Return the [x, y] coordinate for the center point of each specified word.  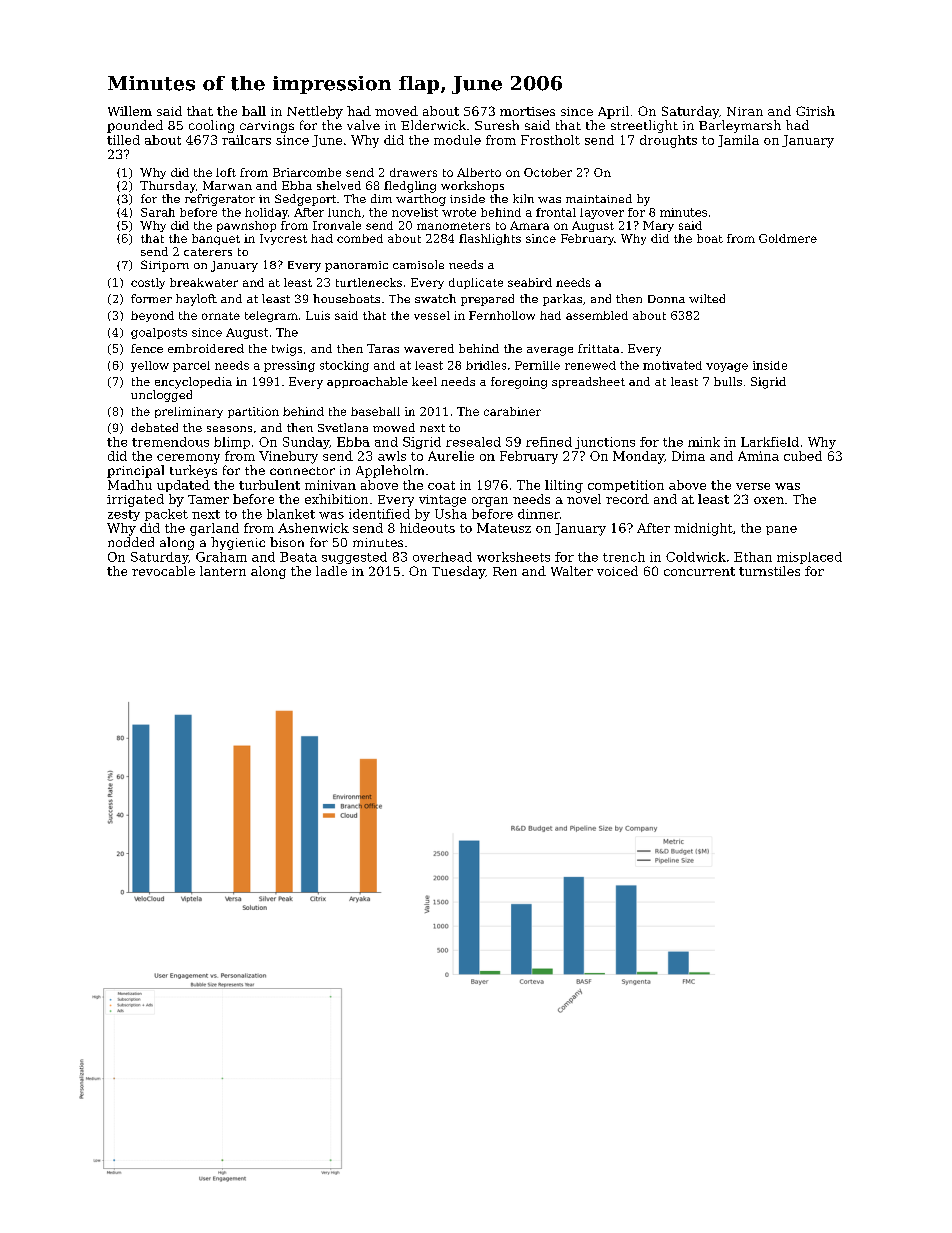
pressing [289, 366]
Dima [688, 456]
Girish [815, 111]
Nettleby [315, 112]
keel [424, 381]
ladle [331, 571]
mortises [527, 111]
